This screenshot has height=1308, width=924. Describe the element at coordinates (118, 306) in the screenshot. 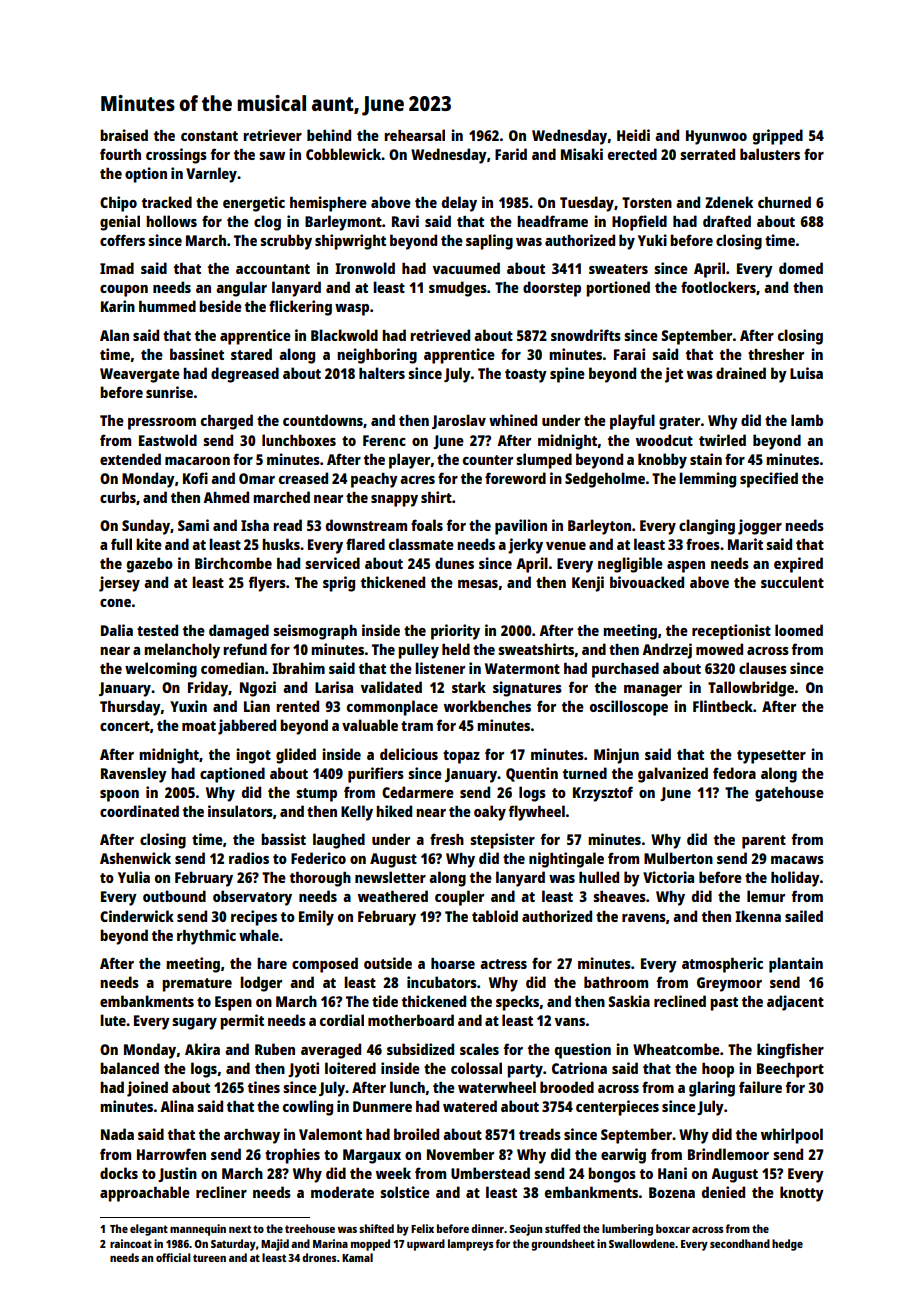

I see `Karin` at that location.
